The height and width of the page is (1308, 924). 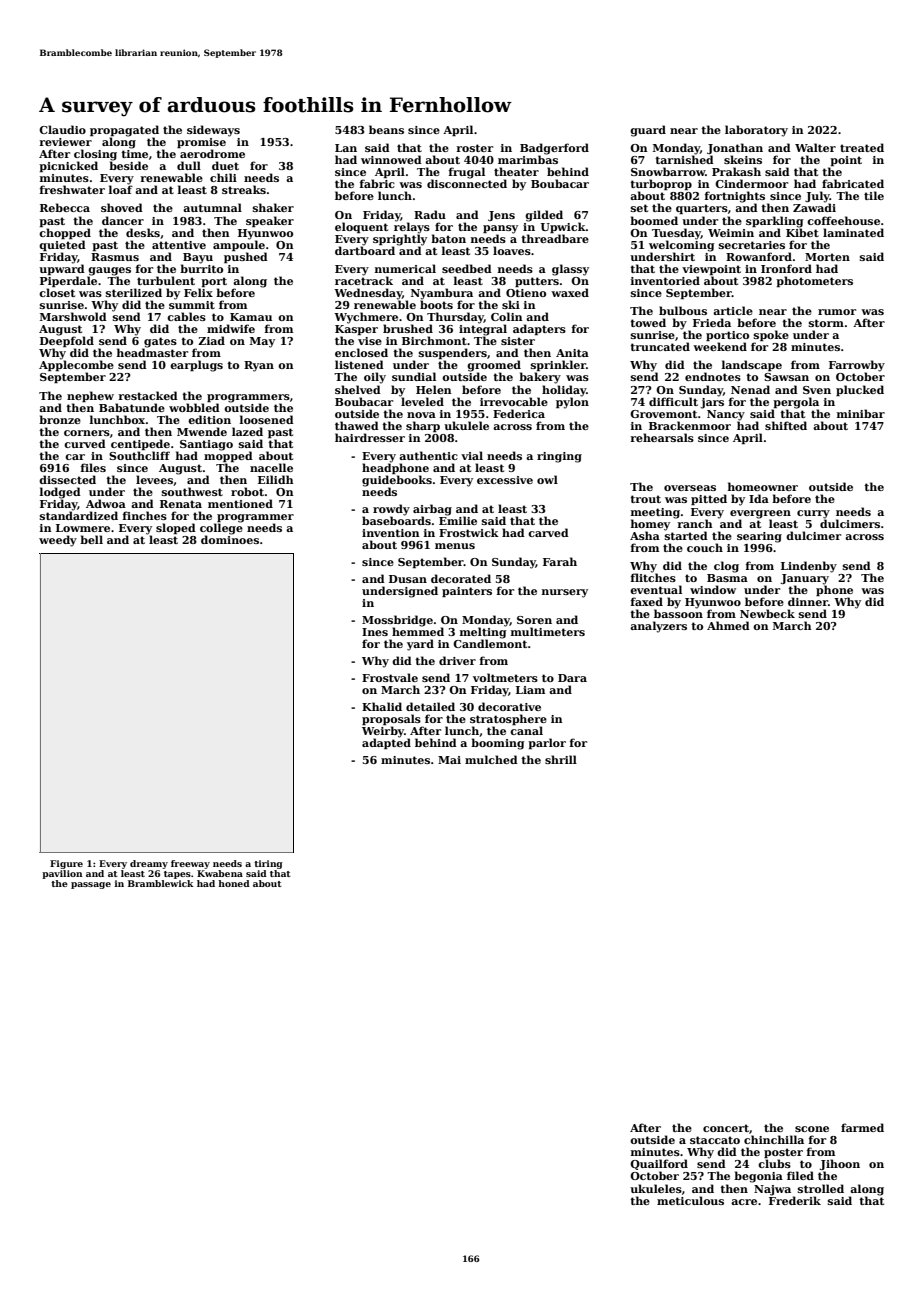 I want to click on menus, so click(x=455, y=546).
